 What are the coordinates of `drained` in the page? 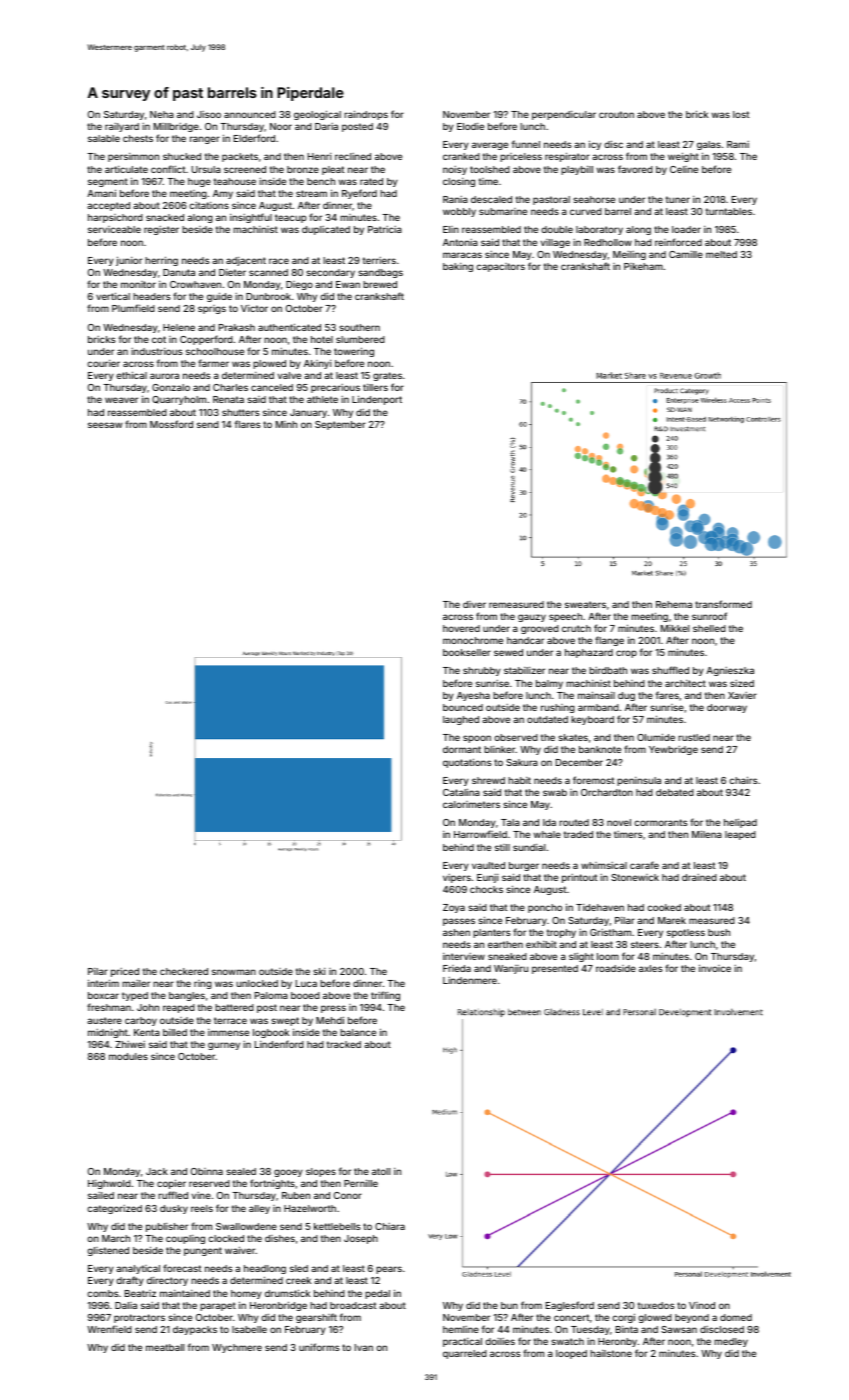 It's located at (699, 877).
